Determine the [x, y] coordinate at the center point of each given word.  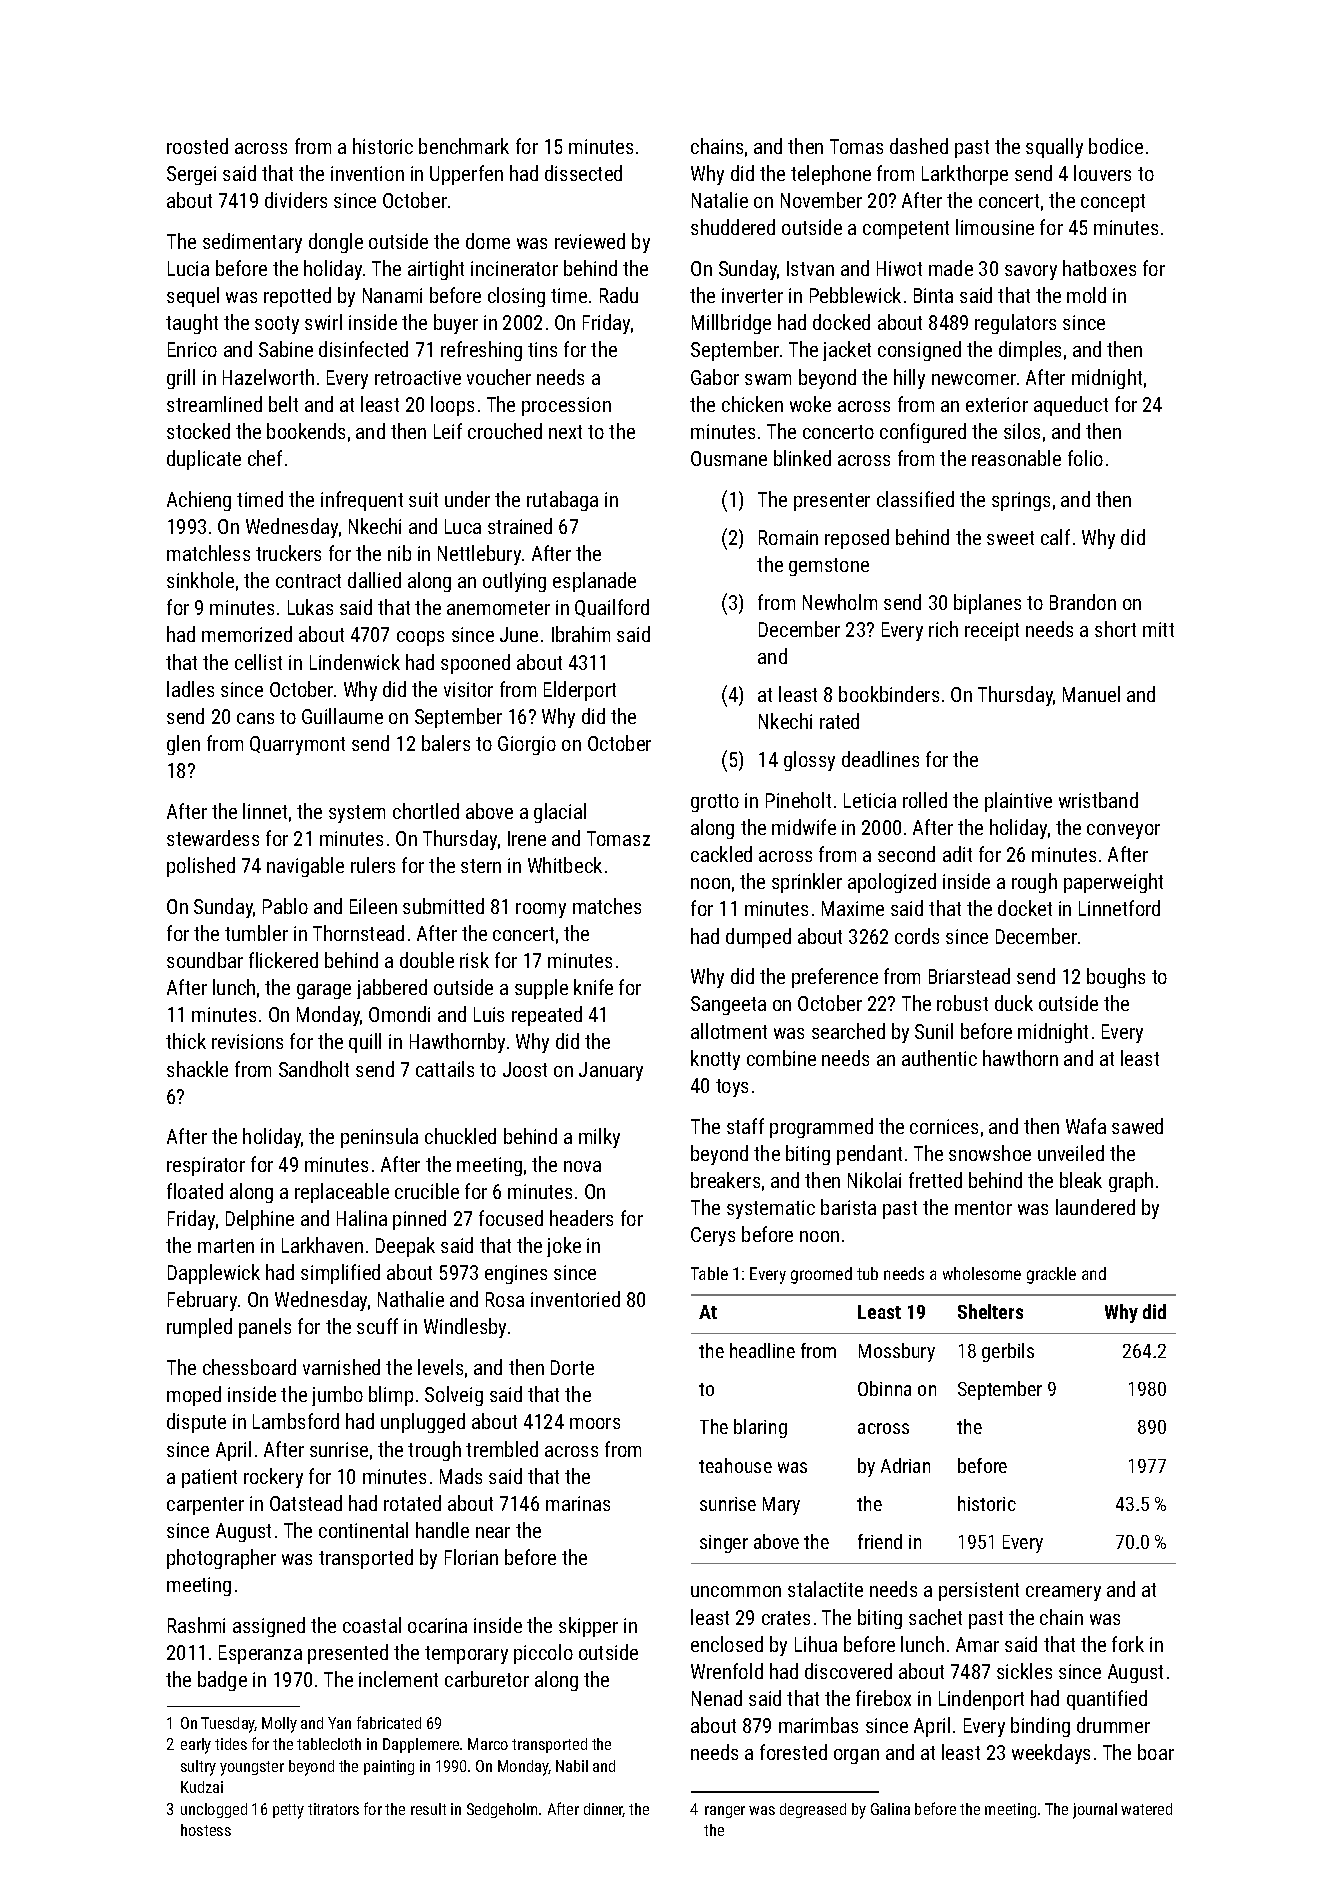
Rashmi [196, 1625]
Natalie [720, 200]
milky [599, 1138]
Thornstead [358, 933]
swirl [323, 322]
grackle [1051, 1275]
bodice [1116, 146]
